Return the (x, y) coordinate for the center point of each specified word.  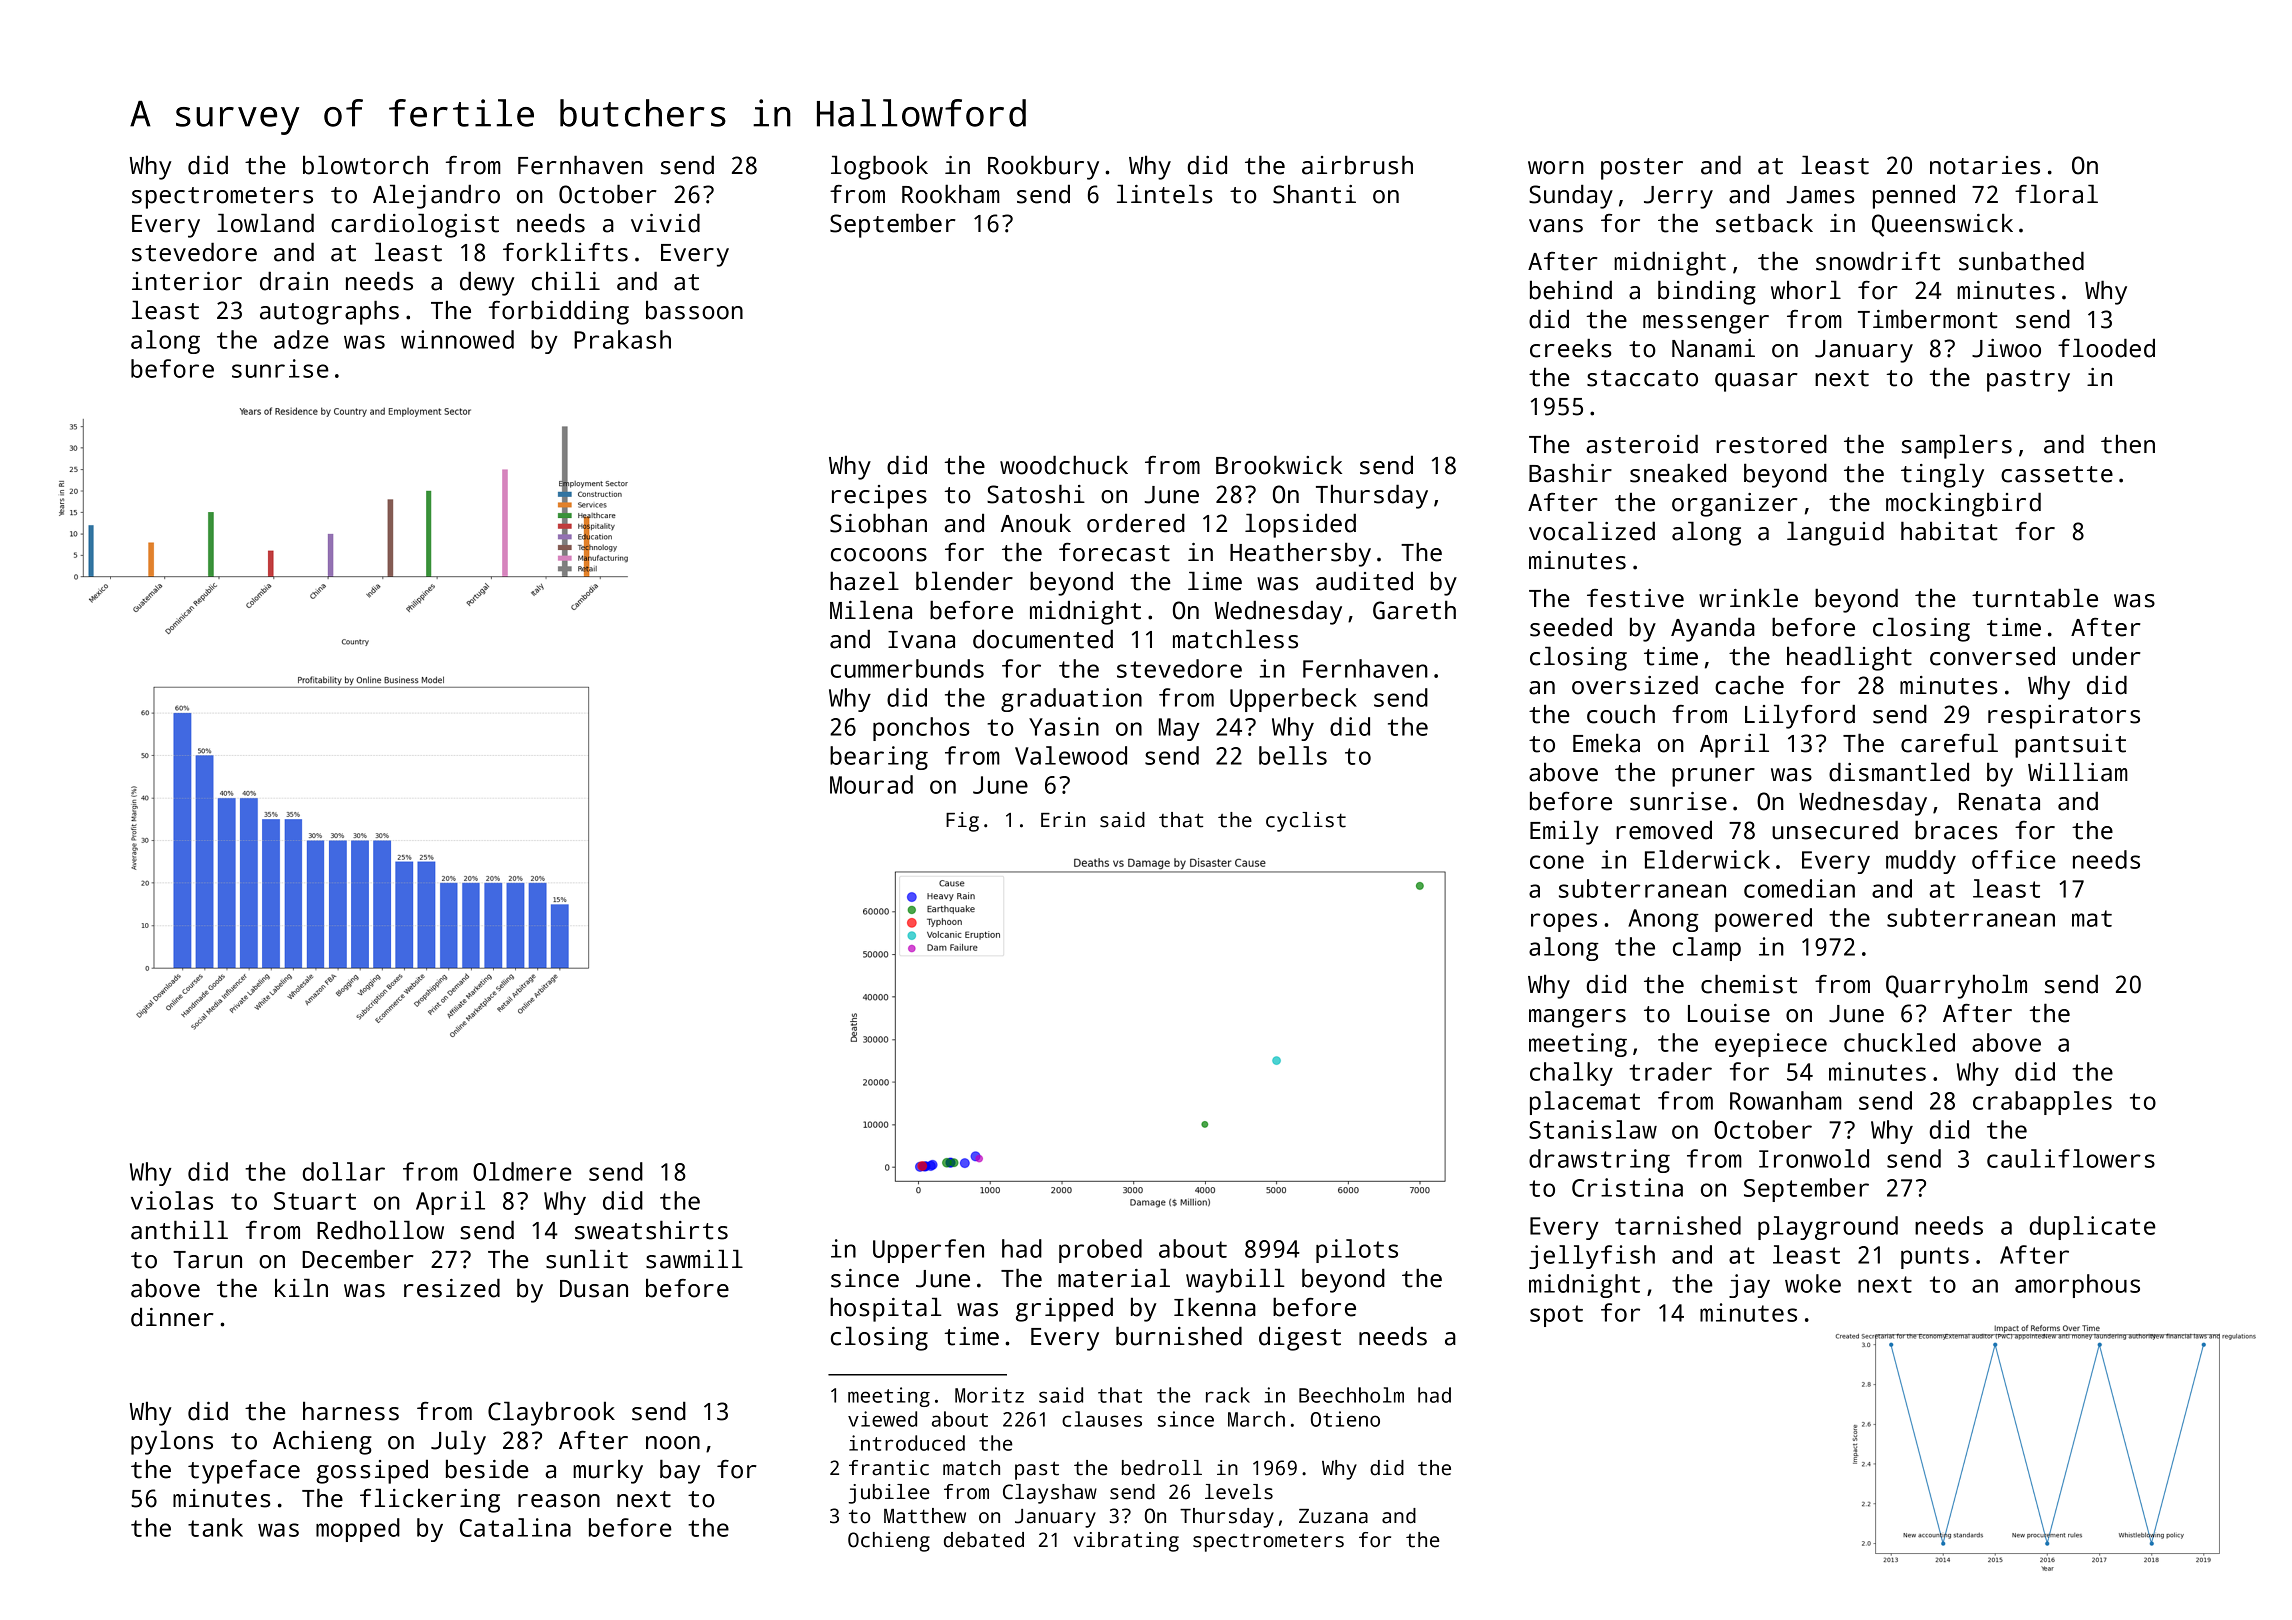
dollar (343, 1171)
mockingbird (1963, 504)
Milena (871, 610)
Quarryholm (1956, 986)
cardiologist (415, 225)
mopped (358, 1530)
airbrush (1357, 165)
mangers (1577, 1018)
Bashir (1570, 473)
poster (1642, 169)
